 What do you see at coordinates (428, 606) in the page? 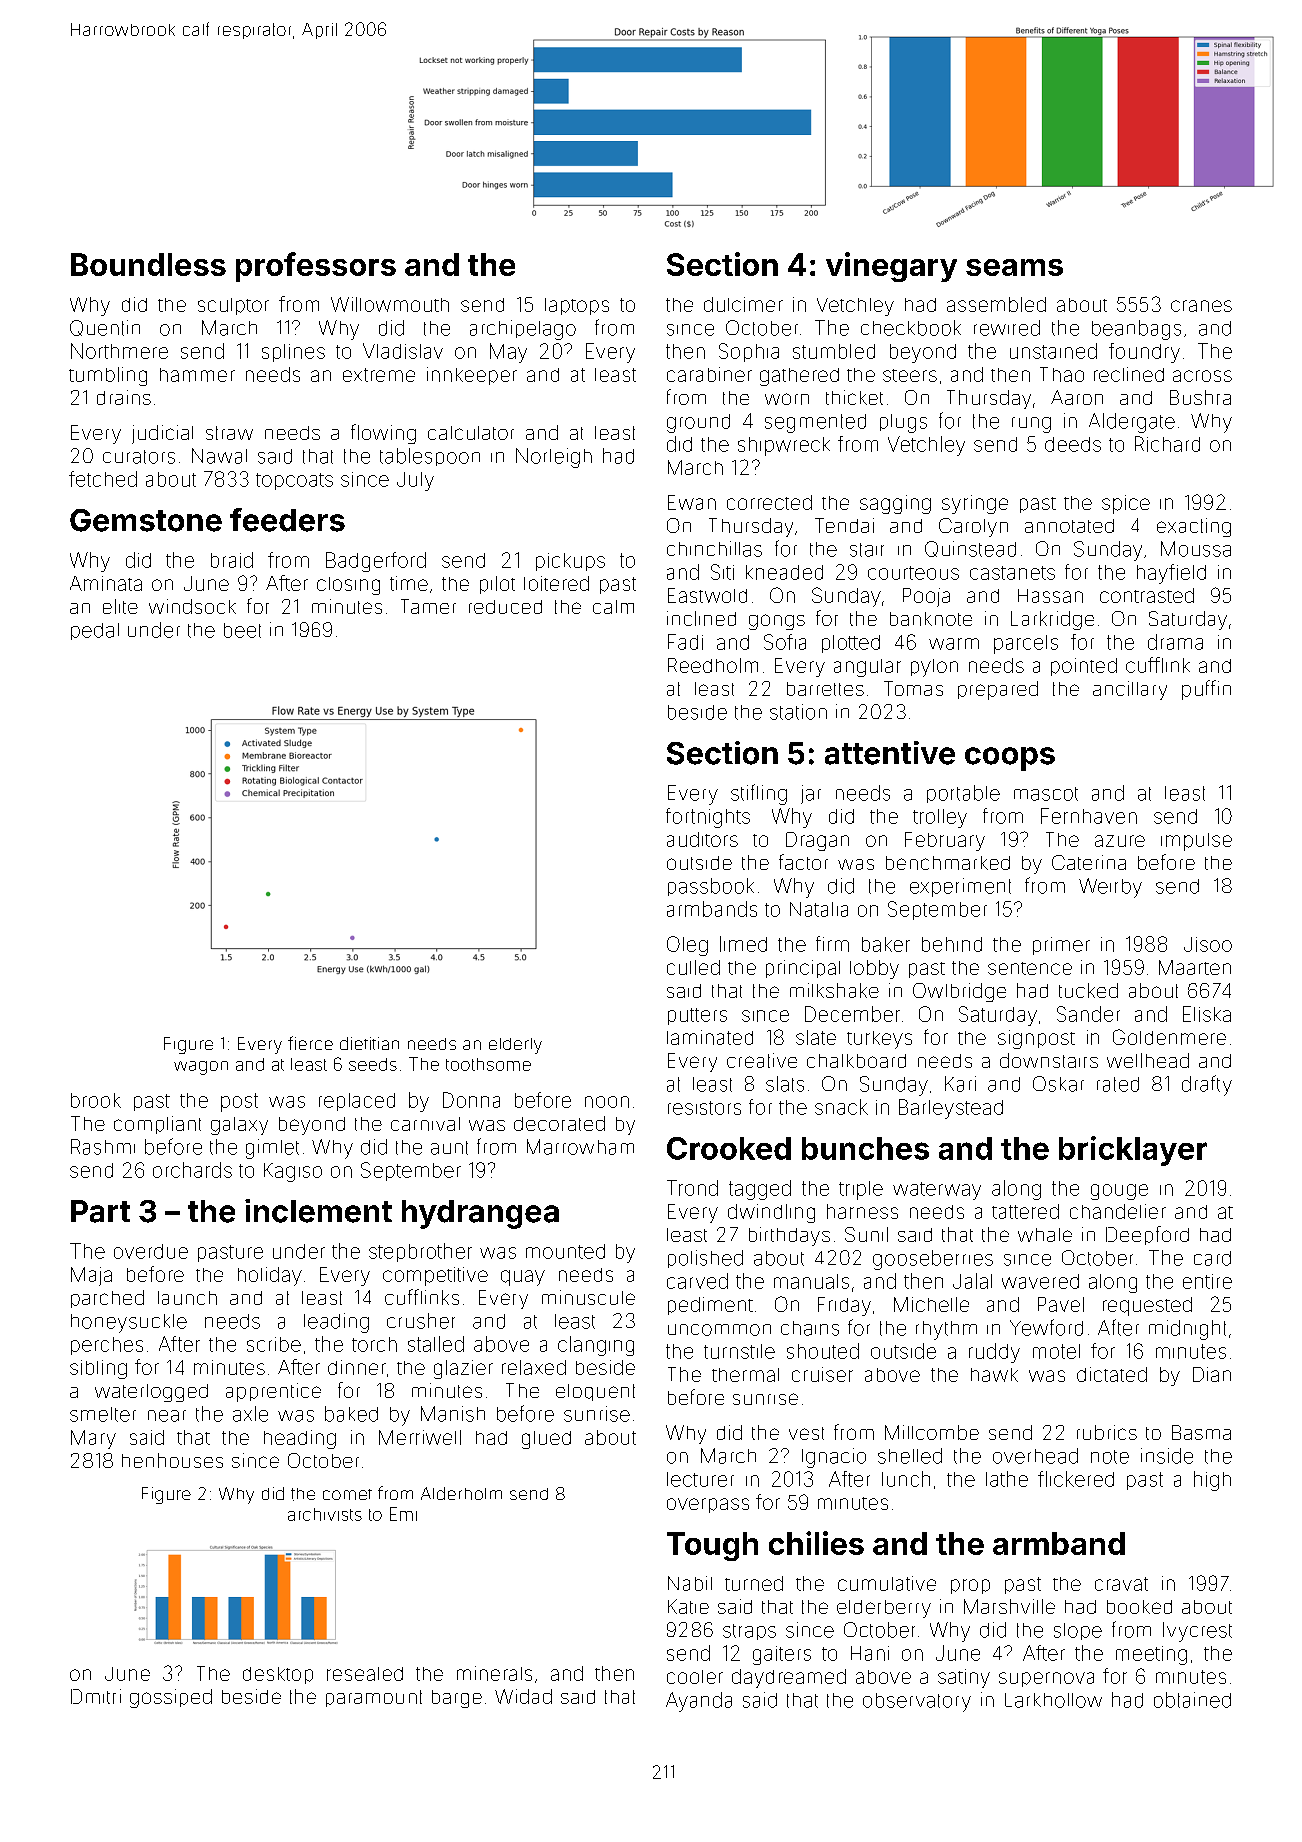
I see `Tamer` at bounding box center [428, 606].
